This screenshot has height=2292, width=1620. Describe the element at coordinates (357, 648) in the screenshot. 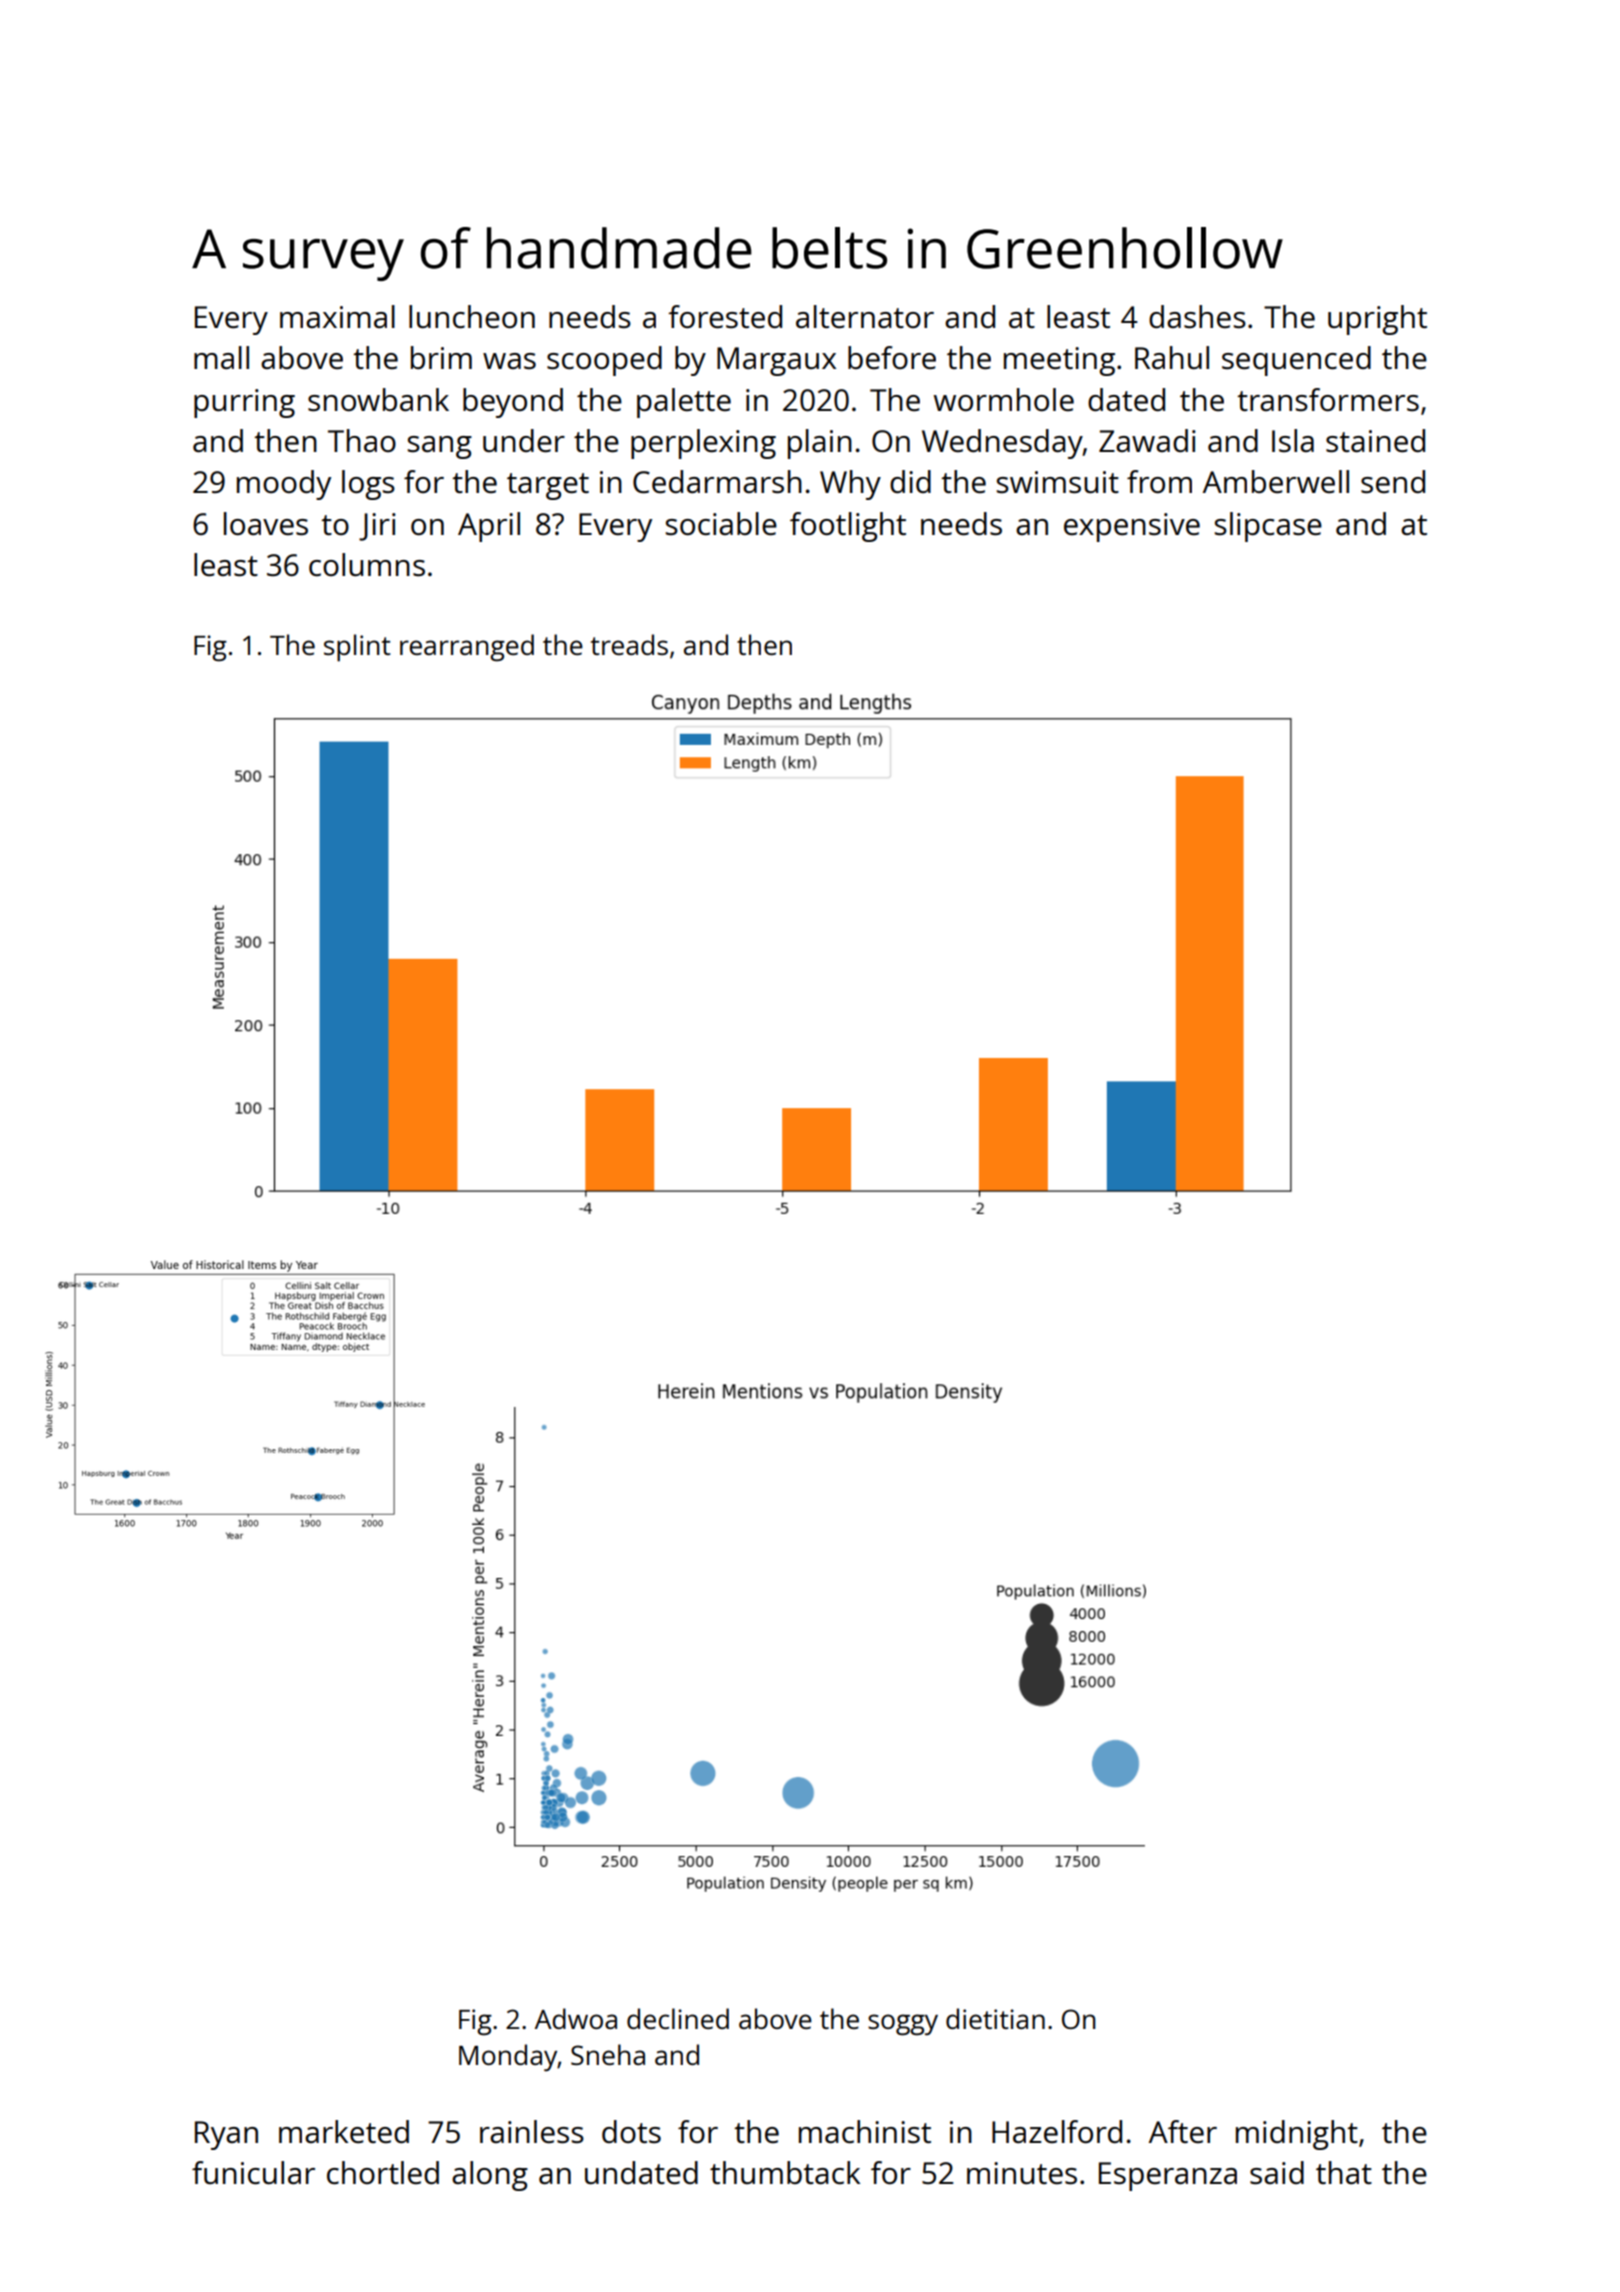

I see `splint` at that location.
